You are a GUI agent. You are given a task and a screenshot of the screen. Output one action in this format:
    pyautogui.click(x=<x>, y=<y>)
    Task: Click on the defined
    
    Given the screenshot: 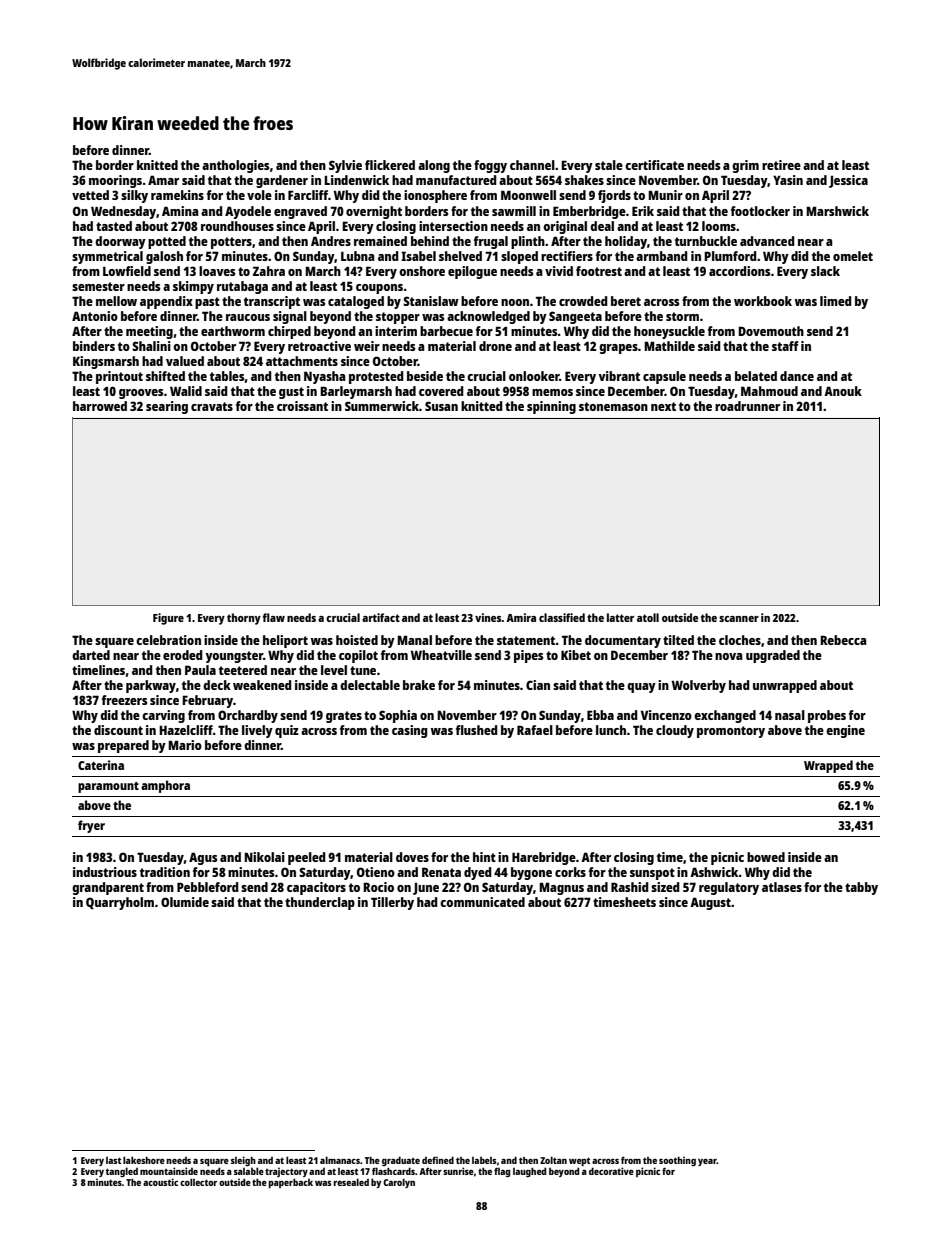 What is the action you would take?
    pyautogui.click(x=438, y=1160)
